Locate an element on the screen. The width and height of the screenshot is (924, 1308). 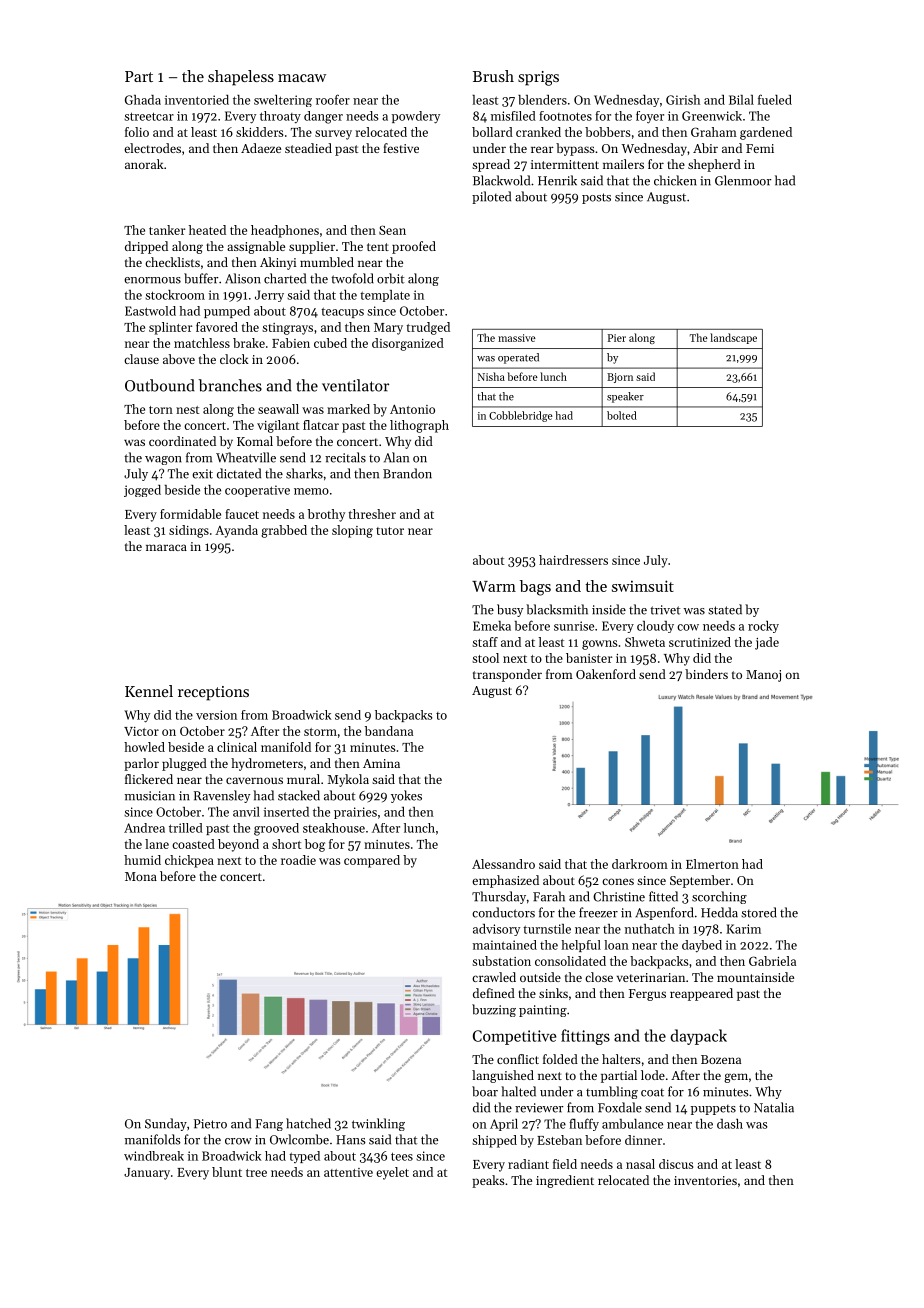
macaw is located at coordinates (302, 78).
